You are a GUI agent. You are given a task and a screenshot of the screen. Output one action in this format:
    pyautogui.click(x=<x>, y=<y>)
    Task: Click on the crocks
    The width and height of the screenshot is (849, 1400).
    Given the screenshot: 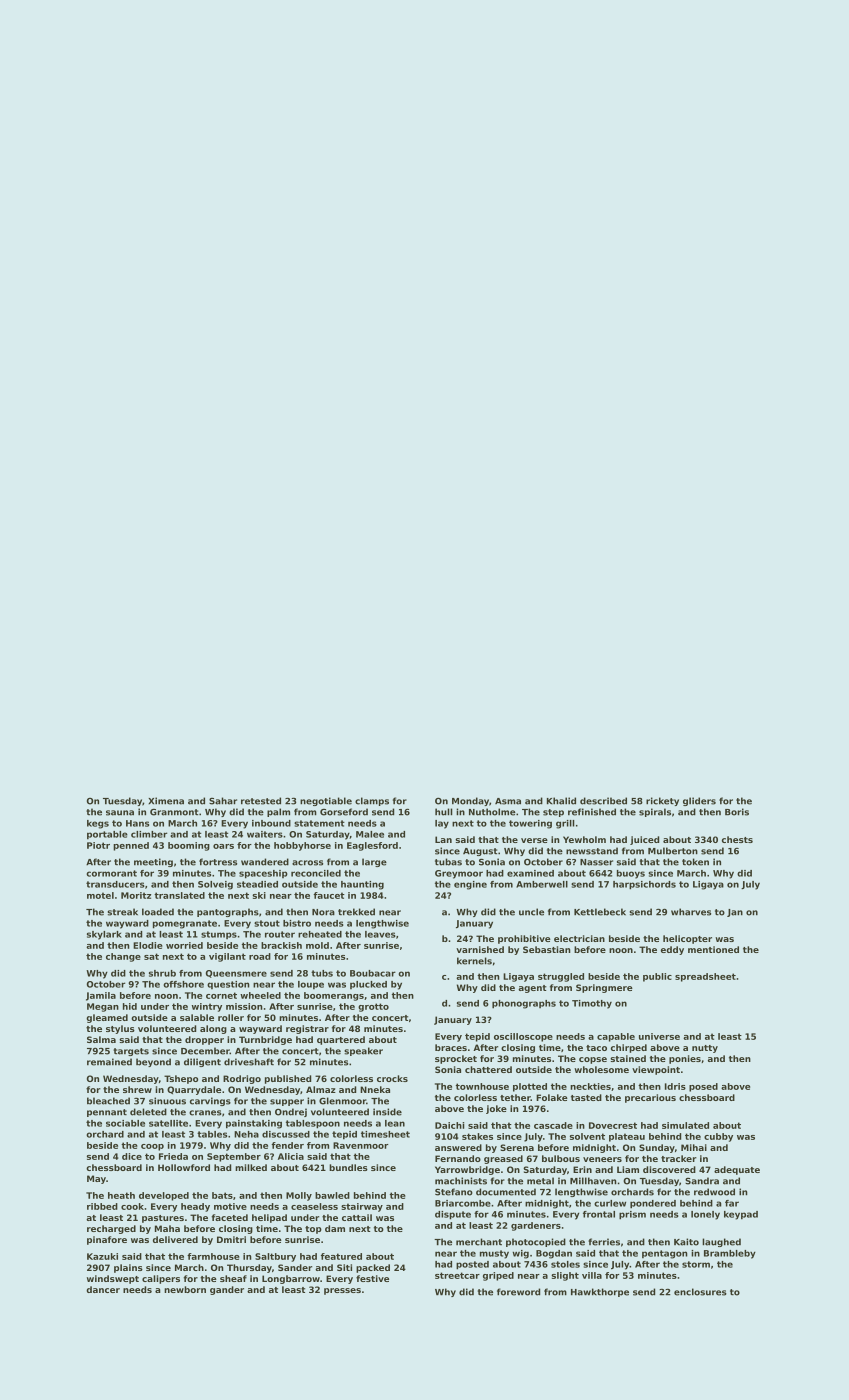 What is the action you would take?
    pyautogui.click(x=392, y=1078)
